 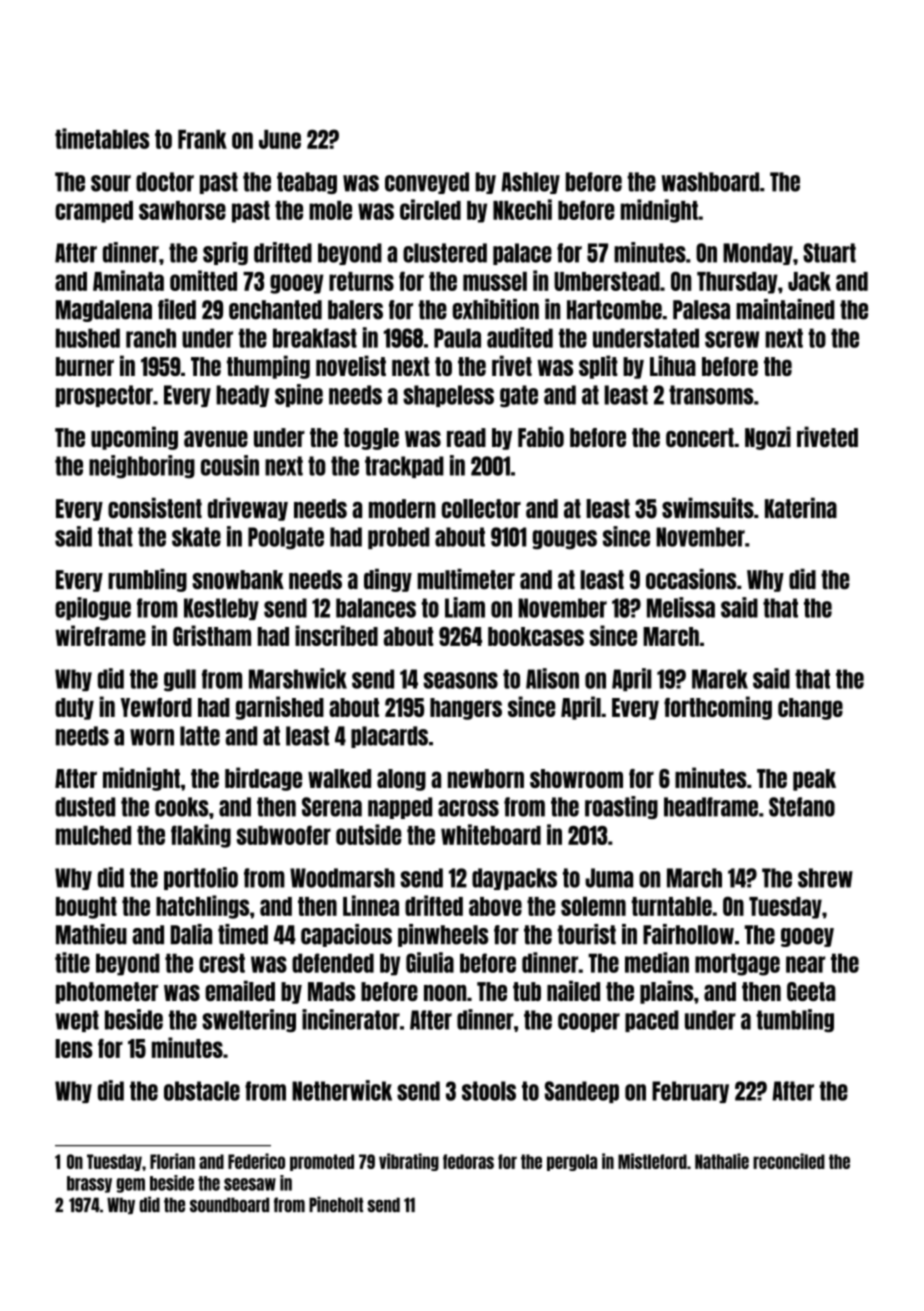 What do you see at coordinates (552, 678) in the screenshot?
I see `Alison` at bounding box center [552, 678].
